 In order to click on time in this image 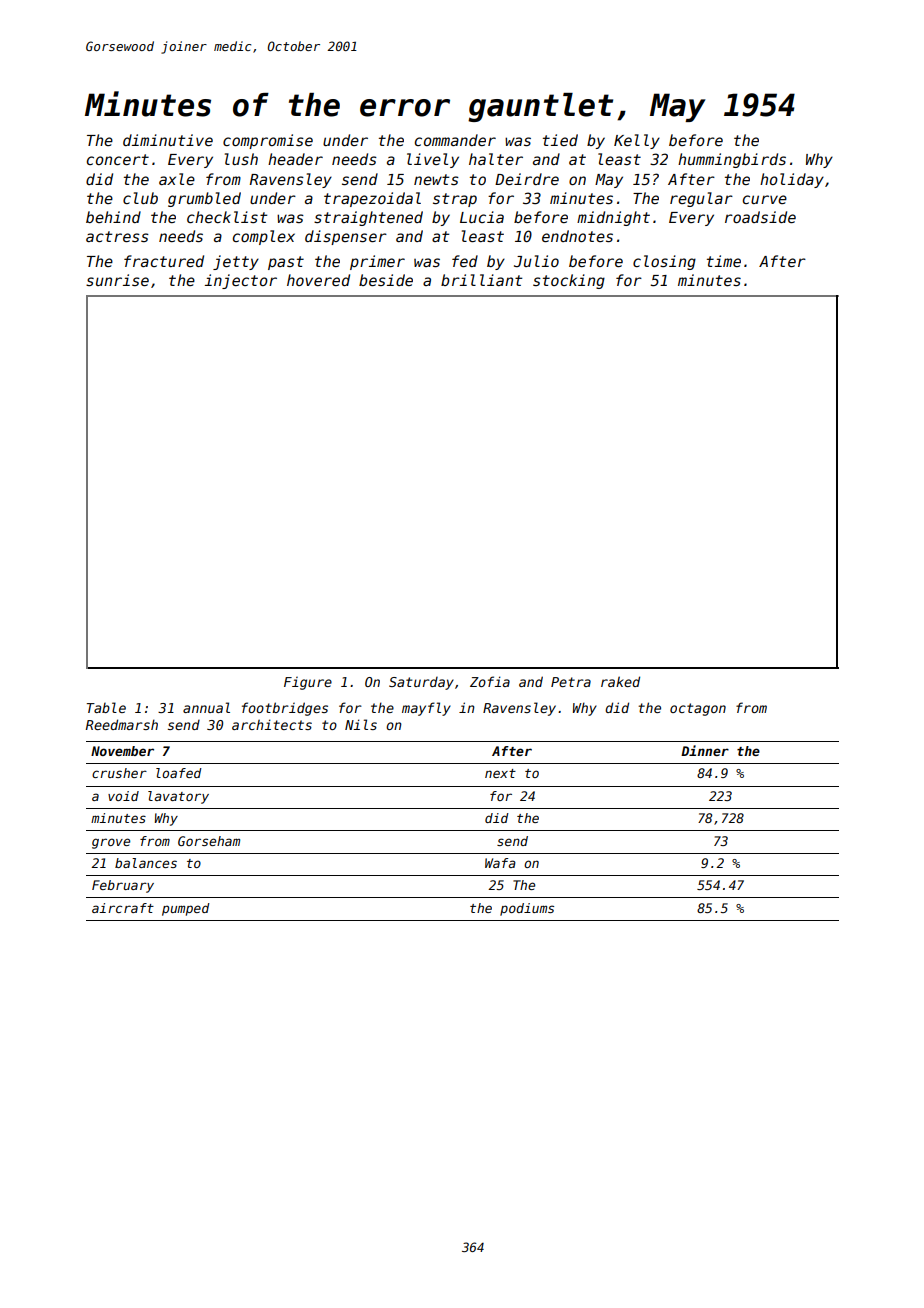, I will do `click(724, 261)`.
